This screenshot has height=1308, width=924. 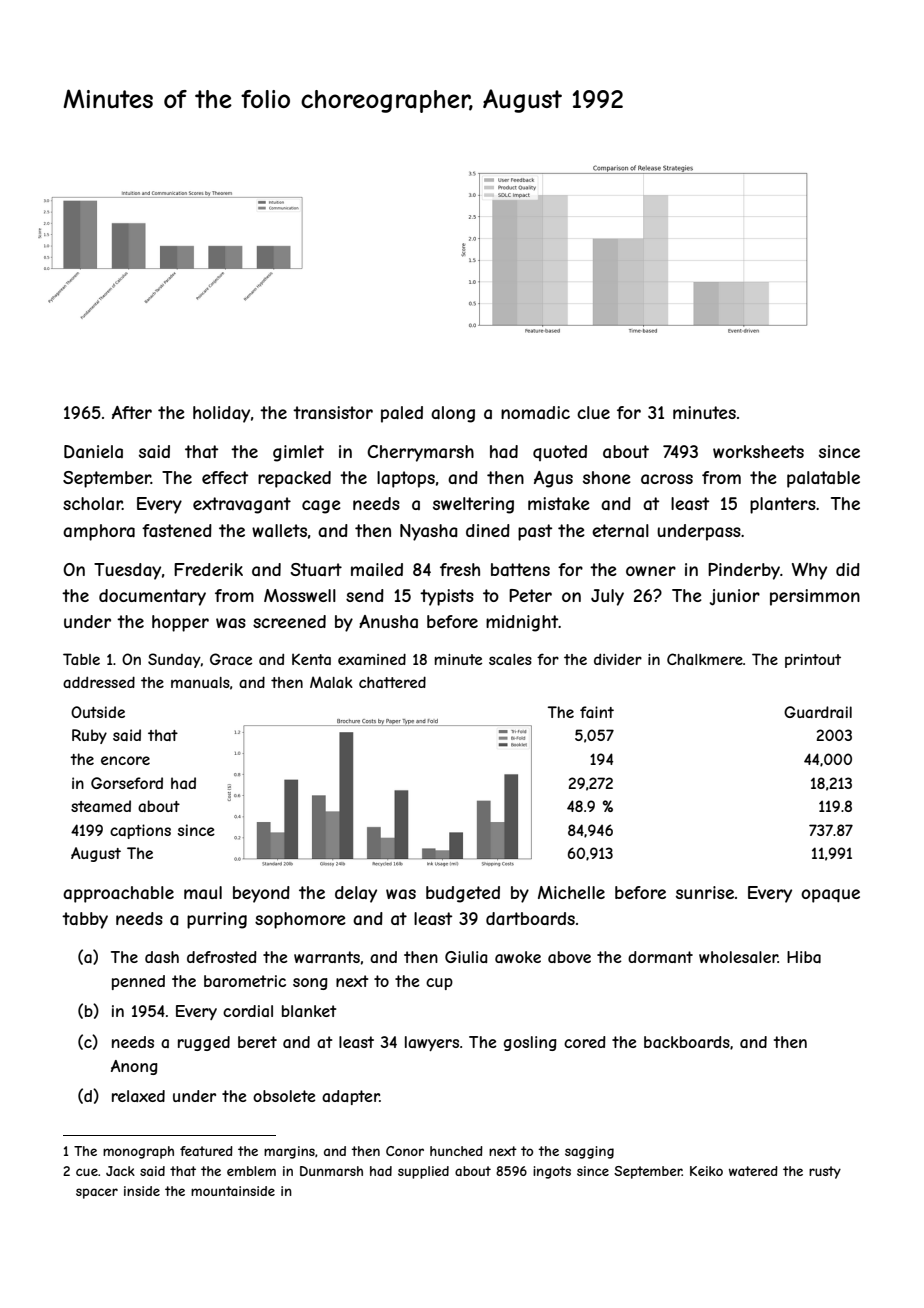 What do you see at coordinates (620, 530) in the screenshot?
I see `eternal` at bounding box center [620, 530].
